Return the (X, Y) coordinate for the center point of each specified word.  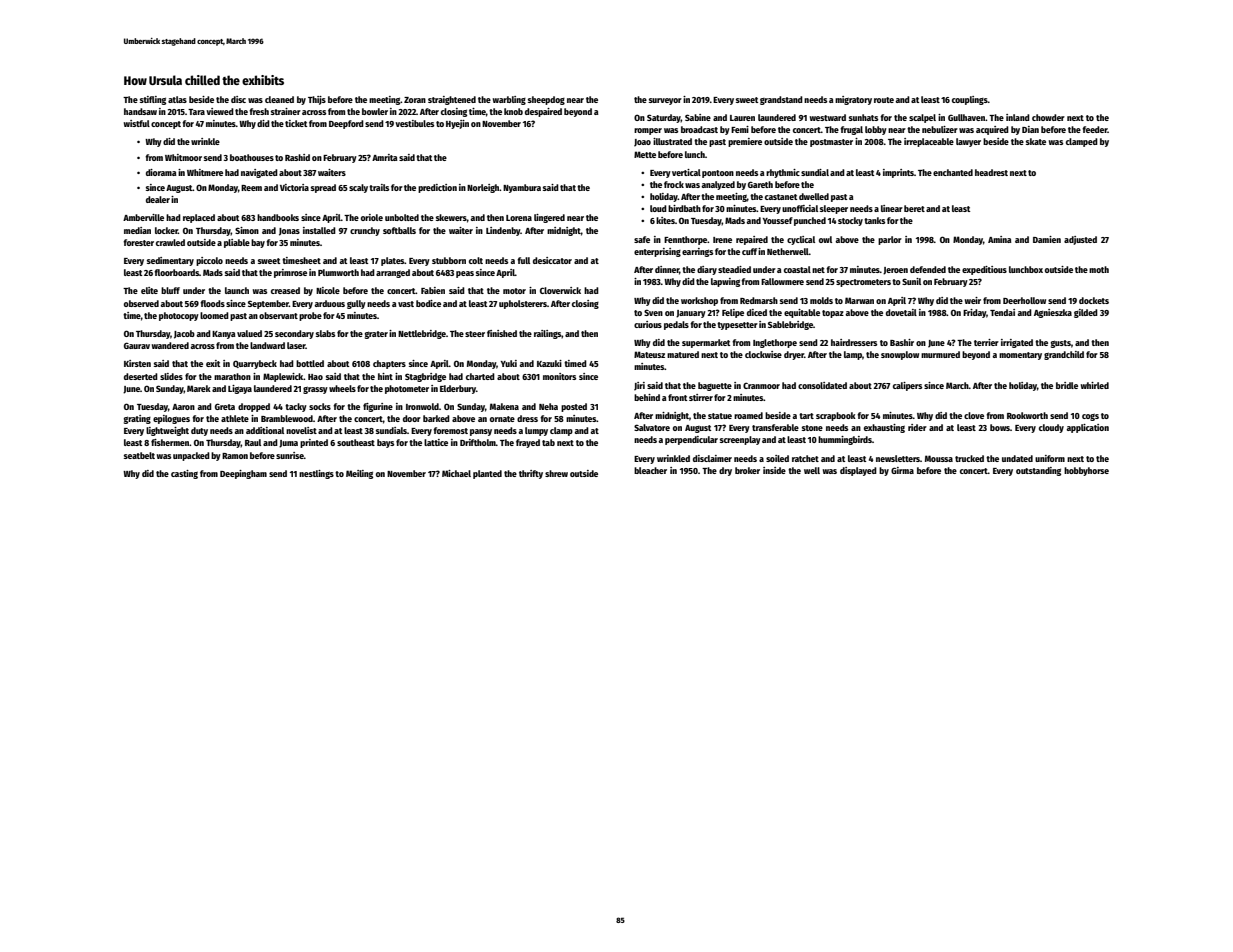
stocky (850, 221)
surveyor (665, 101)
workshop (699, 301)
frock (674, 184)
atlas (177, 99)
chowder (1048, 117)
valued (249, 333)
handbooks (278, 217)
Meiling (359, 474)
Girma (902, 470)
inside (774, 470)
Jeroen (895, 271)
